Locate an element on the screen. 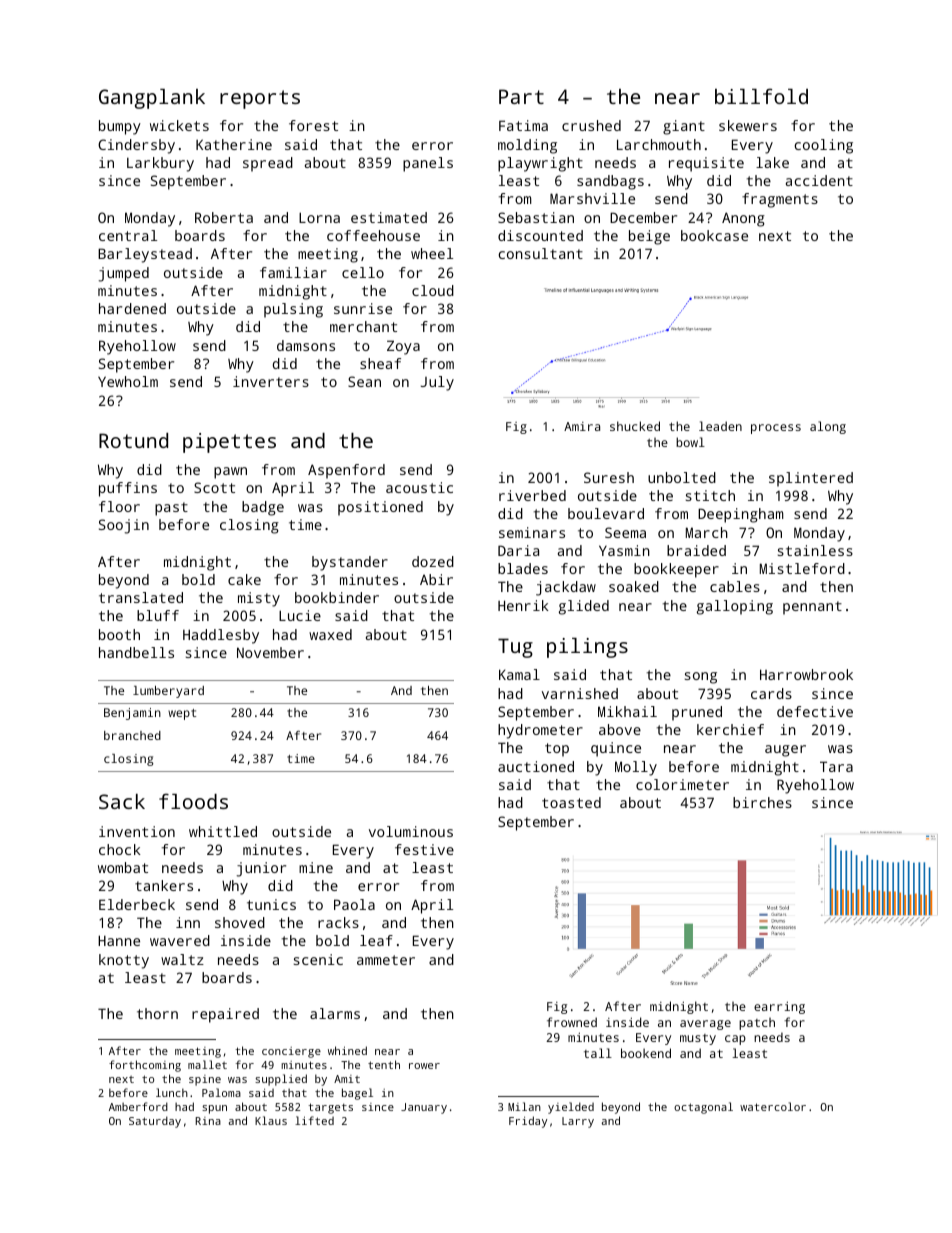  Part is located at coordinates (521, 96).
